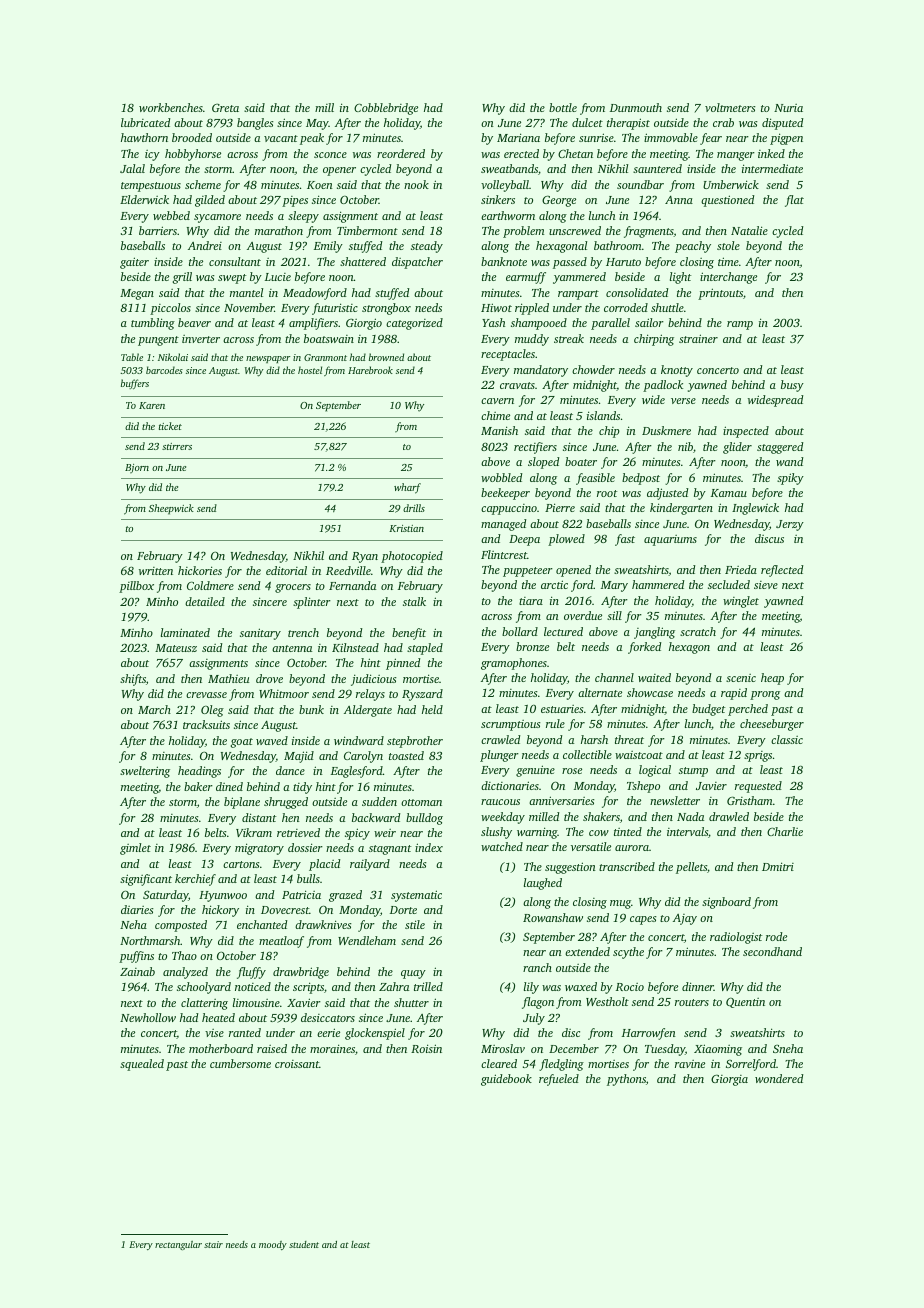 This screenshot has height=1308, width=924. Describe the element at coordinates (386, 109) in the screenshot. I see `Cobblebridge` at that location.
